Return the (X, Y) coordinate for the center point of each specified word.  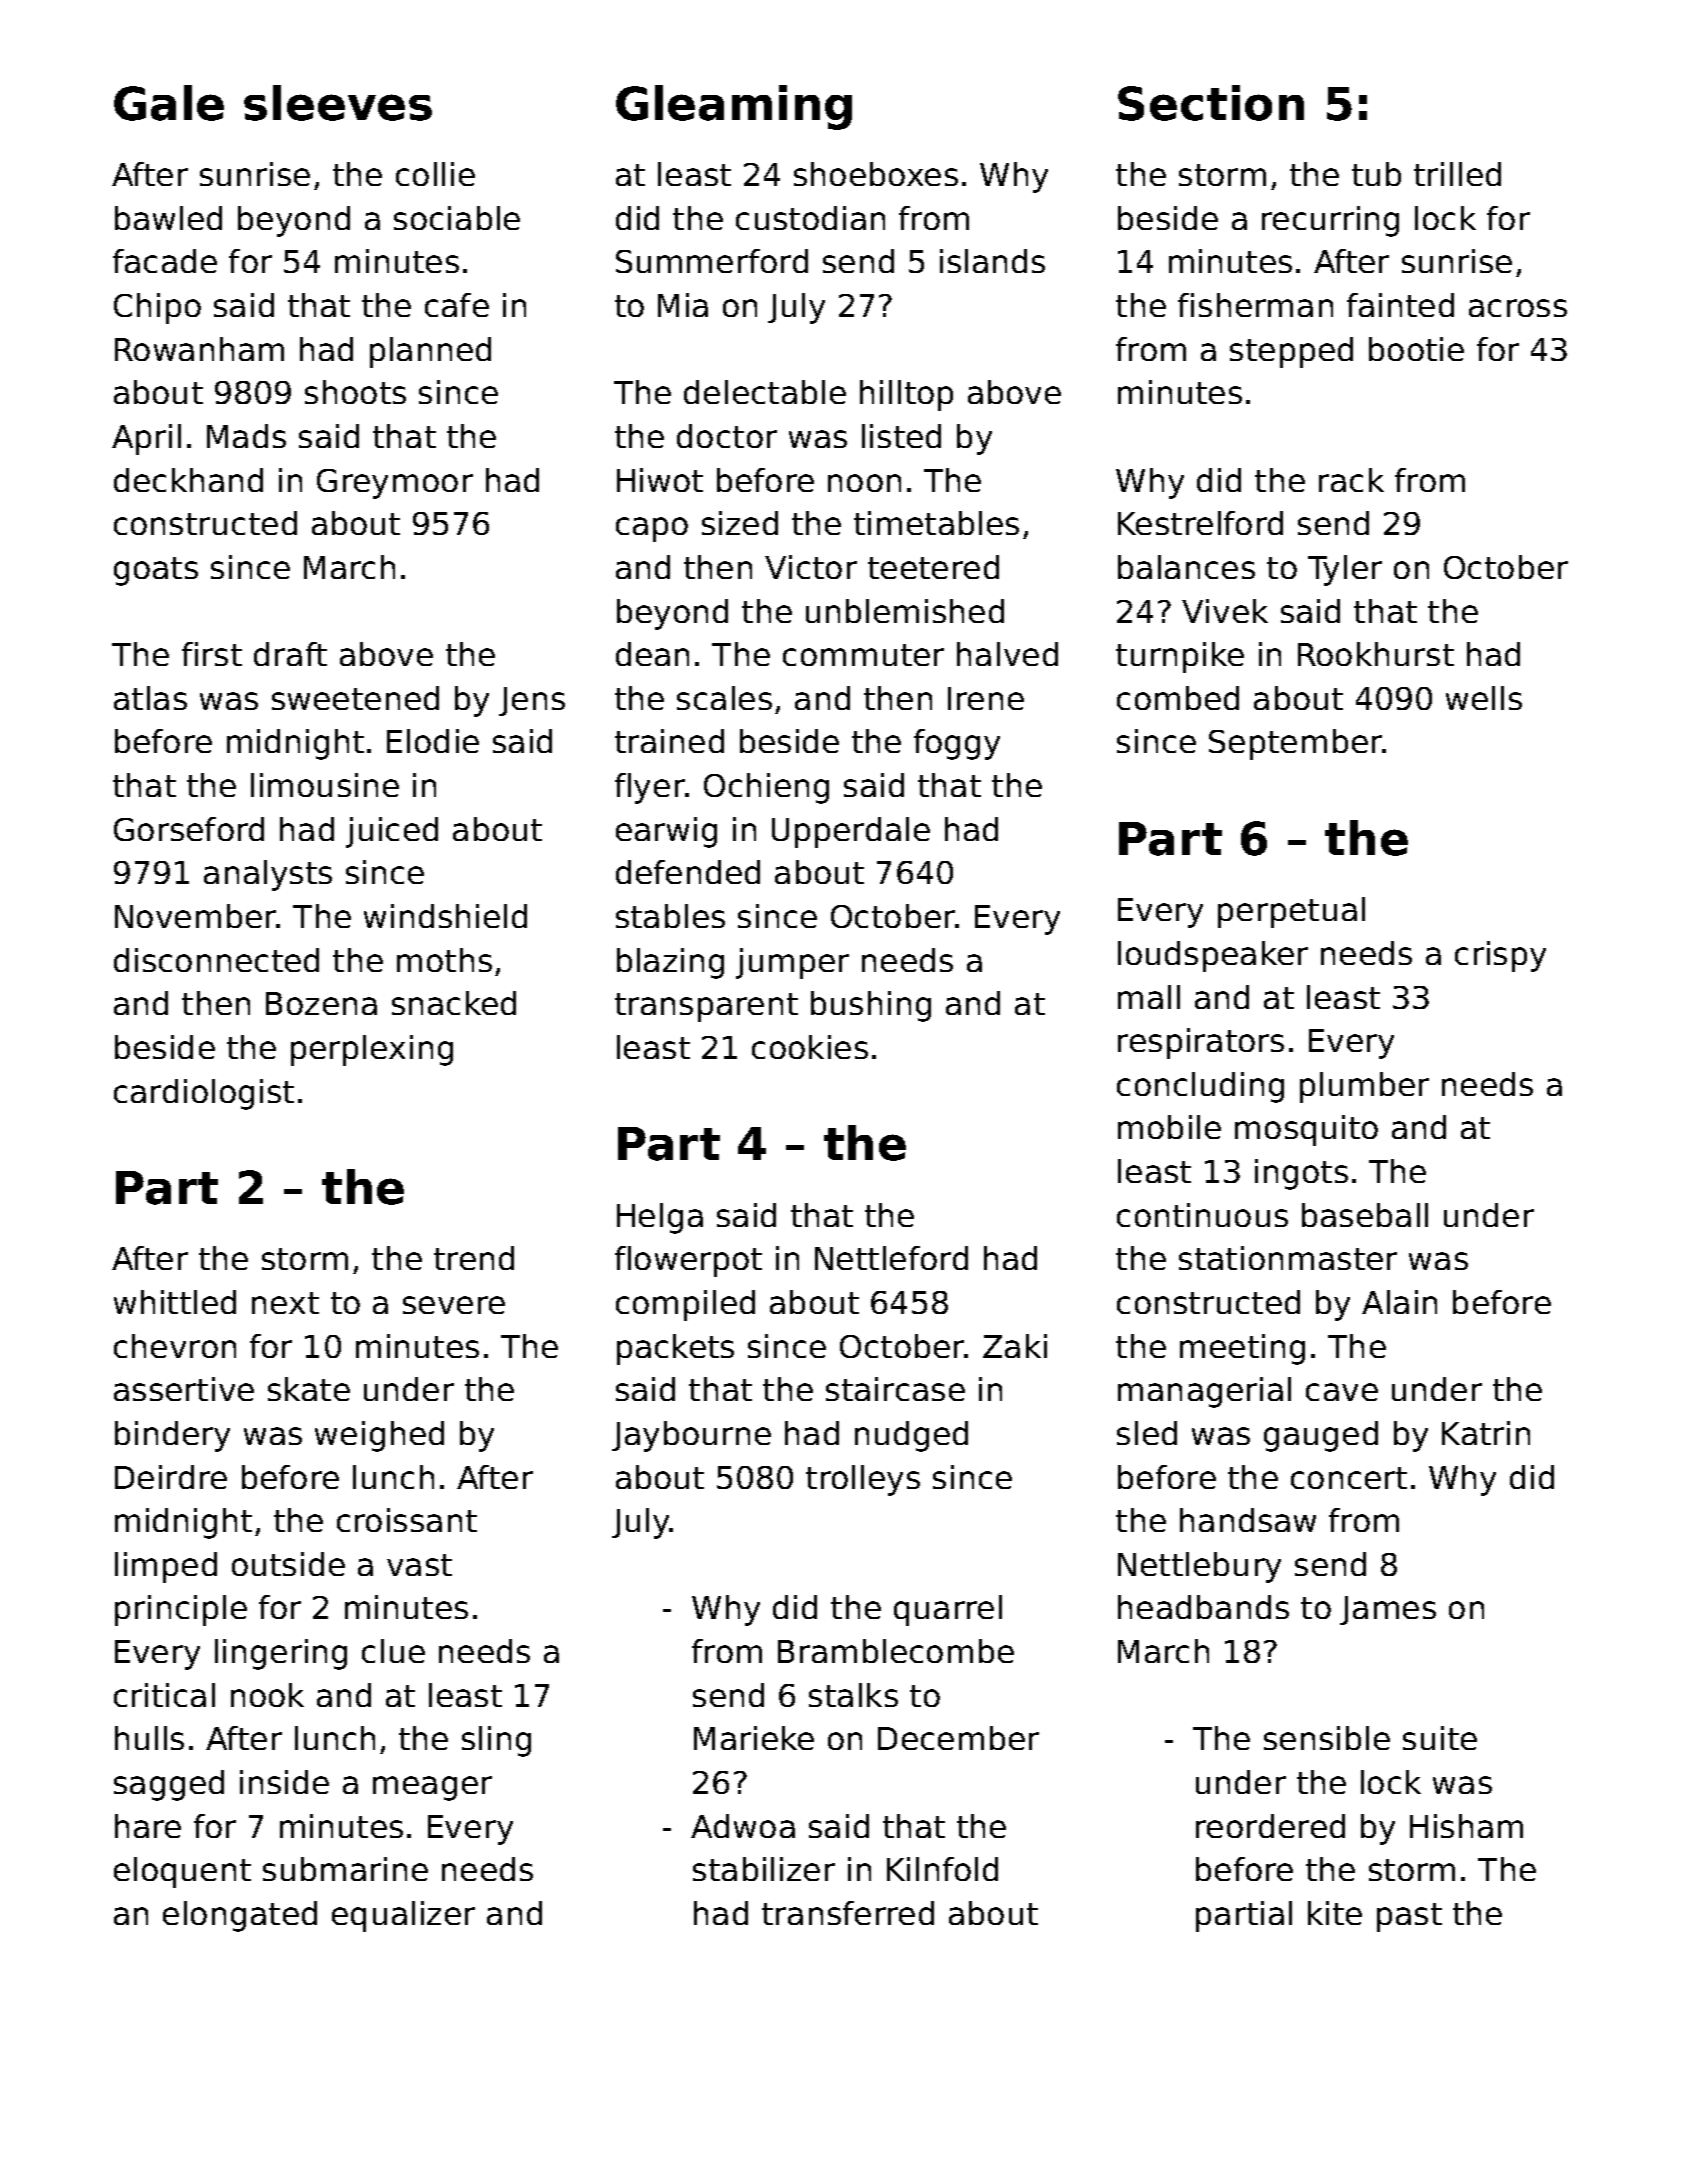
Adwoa (743, 1826)
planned (430, 352)
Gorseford (189, 829)
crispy (1500, 956)
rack (1351, 480)
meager (432, 1788)
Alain (1399, 1302)
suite (1440, 1738)
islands (992, 261)
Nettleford (891, 1258)
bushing (871, 1006)
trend (474, 1258)
